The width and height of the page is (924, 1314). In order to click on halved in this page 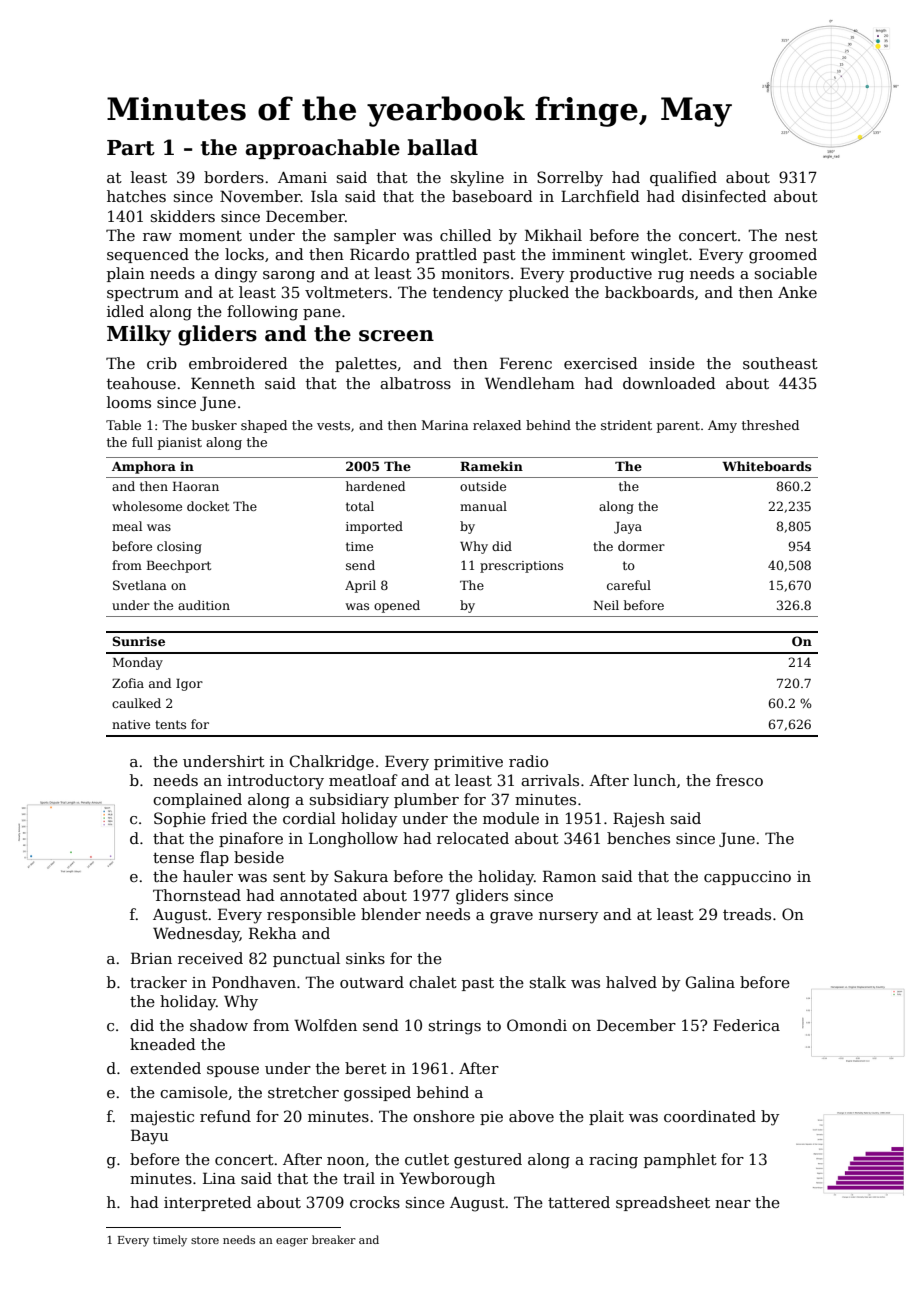, I will do `click(631, 982)`.
